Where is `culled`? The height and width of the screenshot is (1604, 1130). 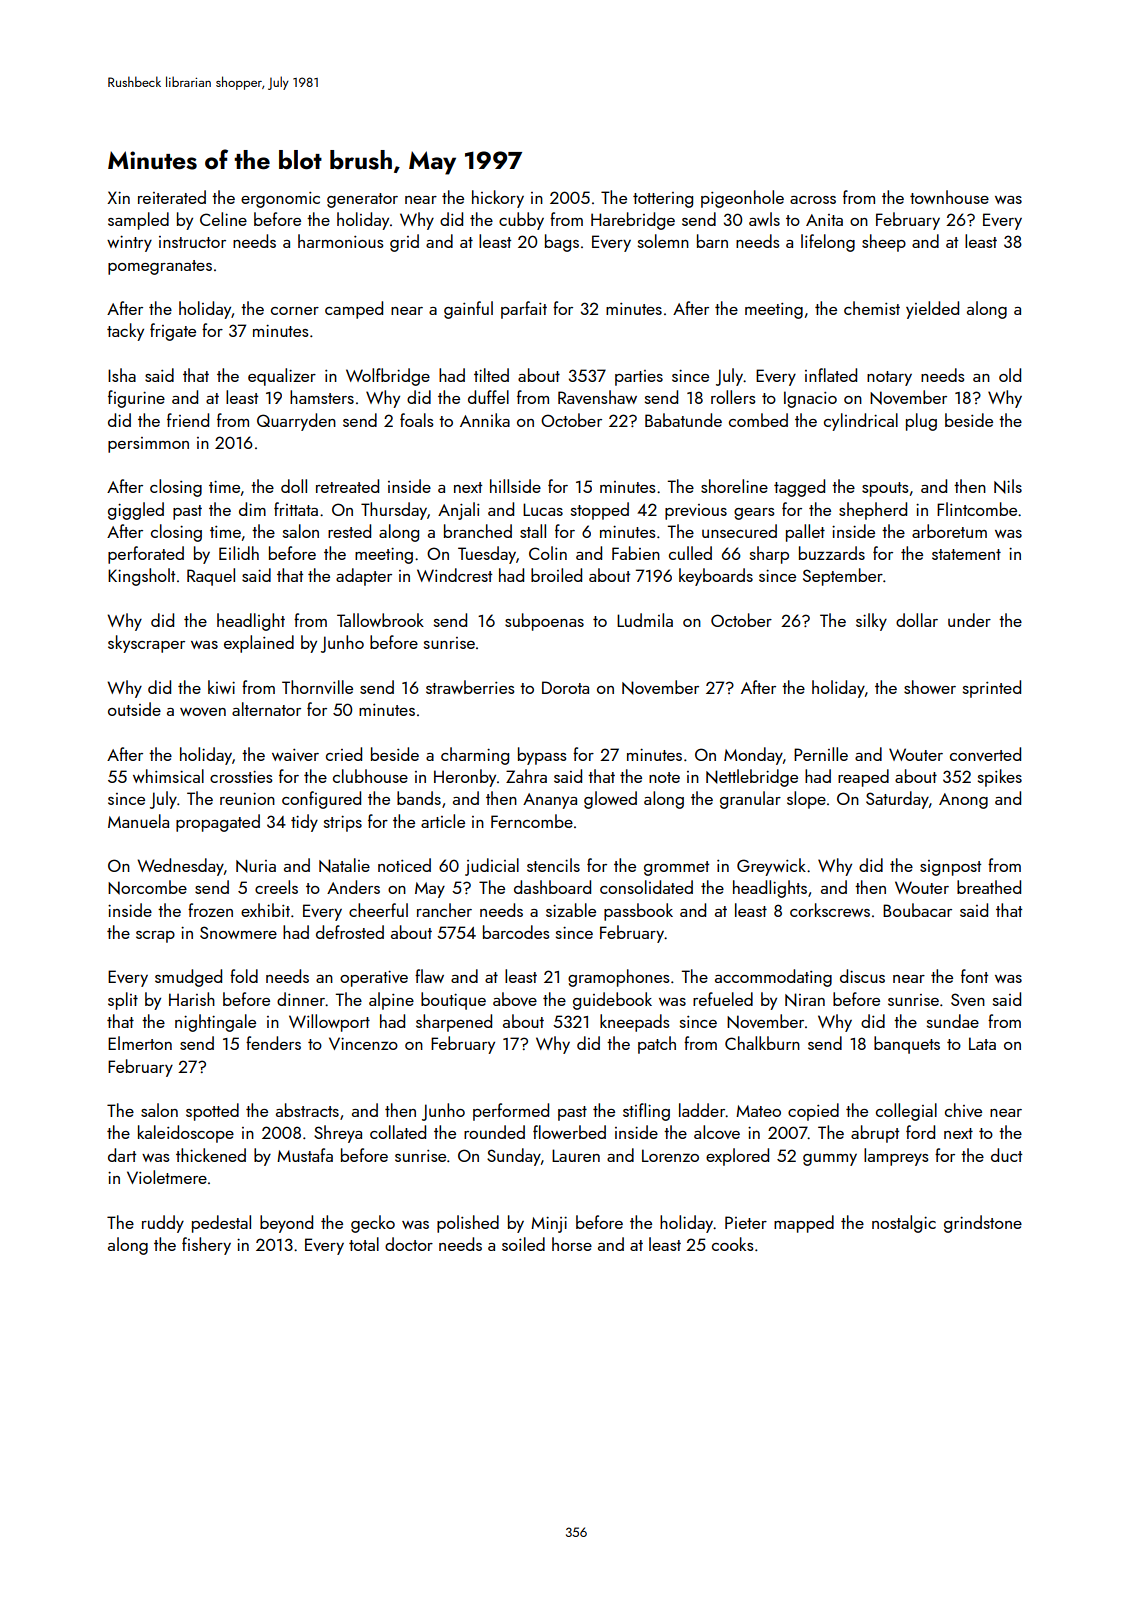 culled is located at coordinates (690, 553).
